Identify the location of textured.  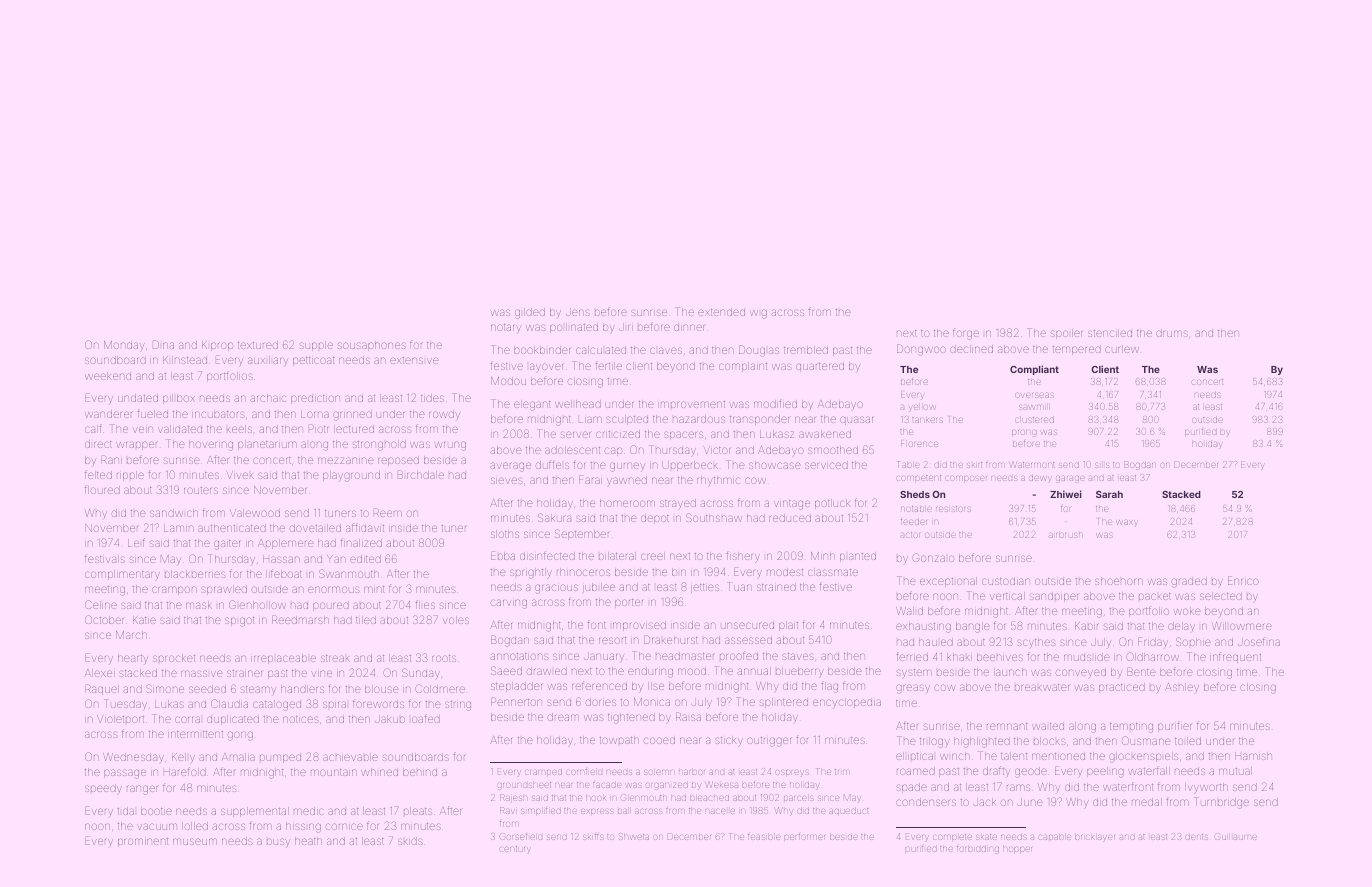
(258, 345).
